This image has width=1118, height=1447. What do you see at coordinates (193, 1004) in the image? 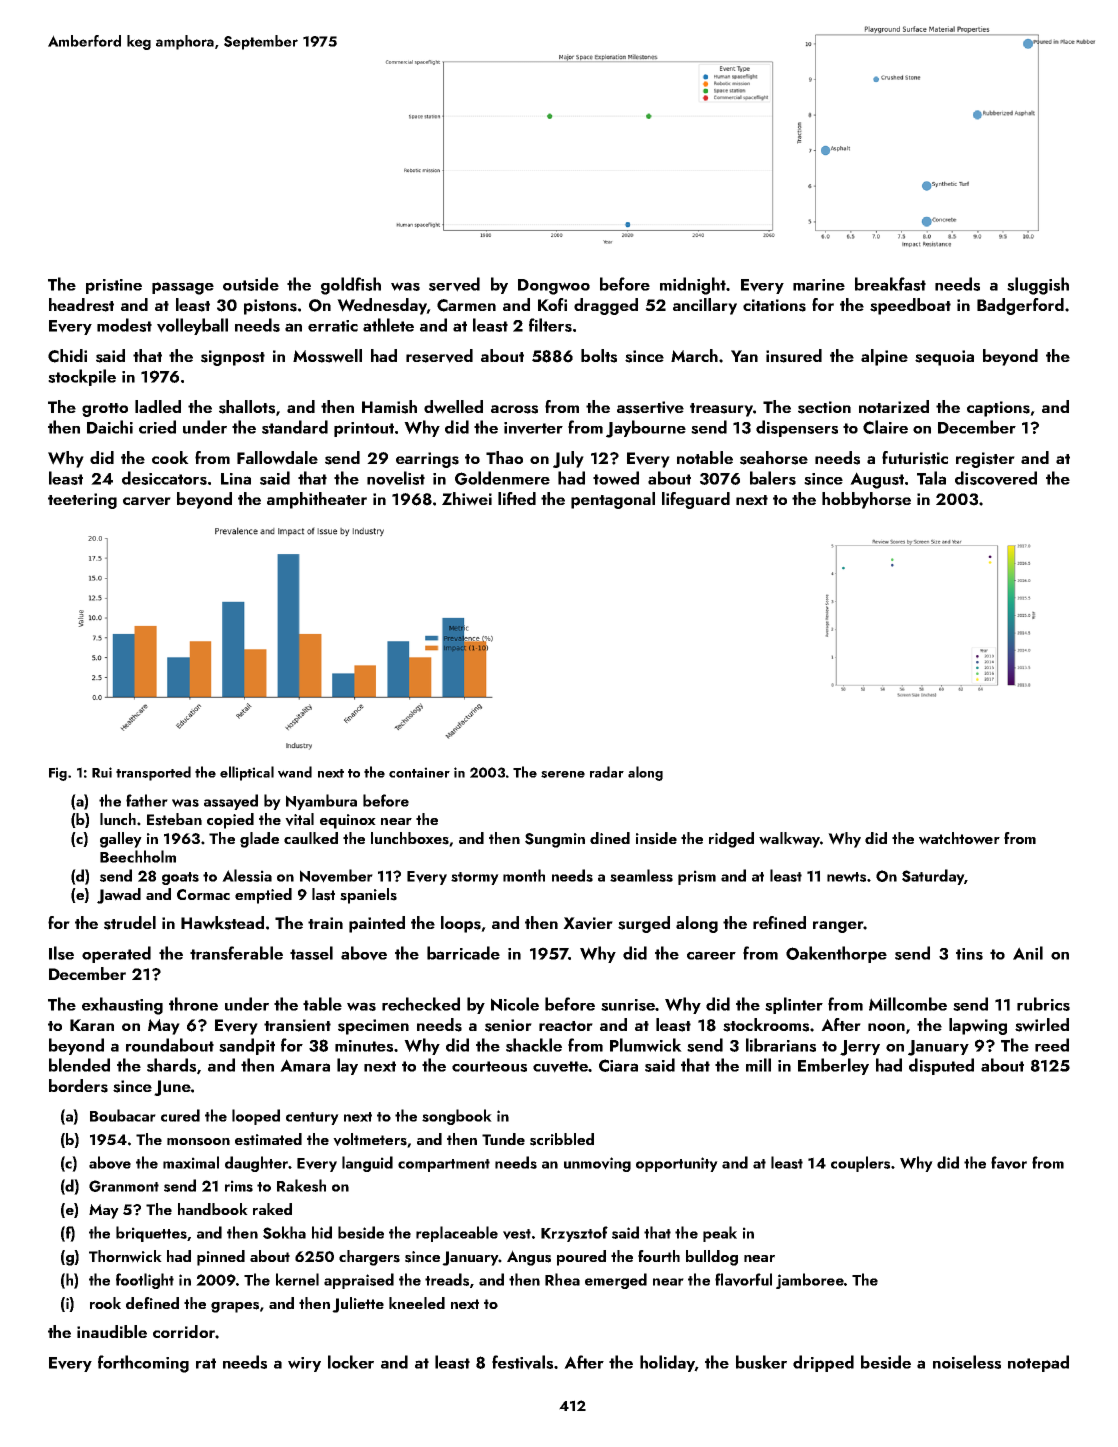
I see `throne` at bounding box center [193, 1004].
